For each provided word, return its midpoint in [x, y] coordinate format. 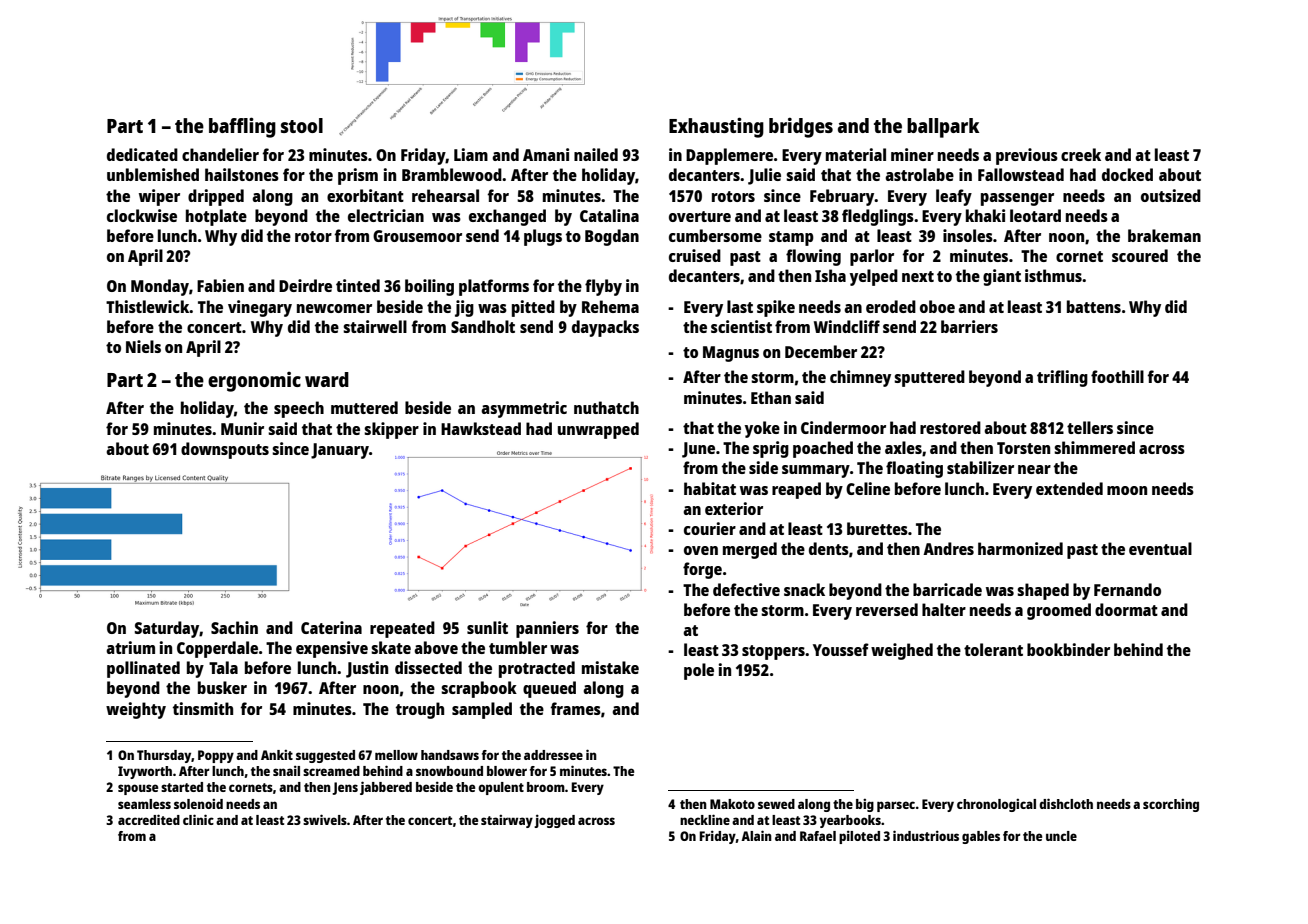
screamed [331, 771]
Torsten [1023, 448]
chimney [860, 378]
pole [699, 671]
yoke [762, 429]
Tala [223, 667]
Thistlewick [148, 306]
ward [327, 379]
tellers [1090, 427]
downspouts [225, 450]
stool [302, 125]
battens [1094, 306]
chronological [996, 805]
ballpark [943, 128]
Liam [471, 154]
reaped [796, 490]
